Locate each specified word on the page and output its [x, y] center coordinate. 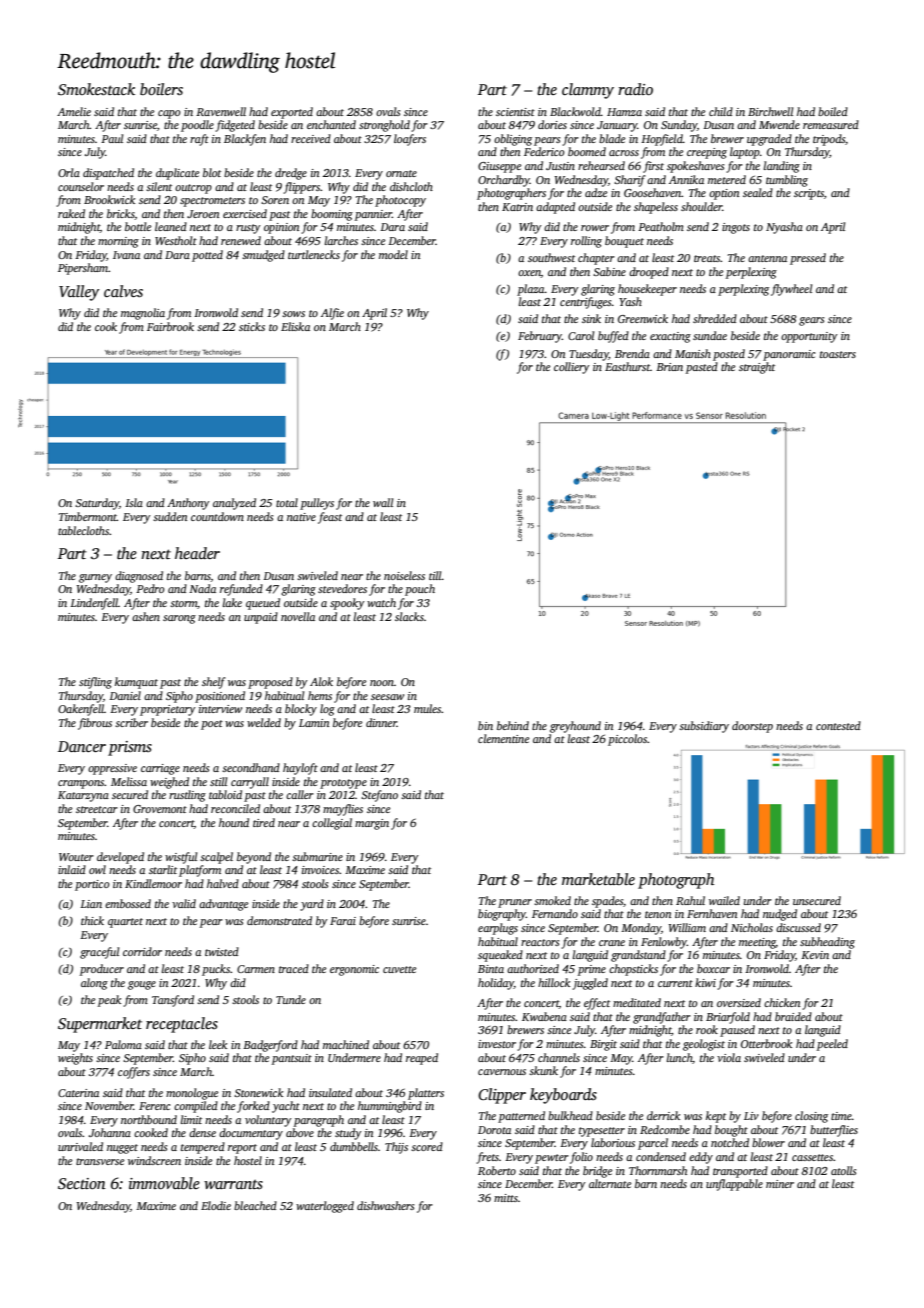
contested [838, 725]
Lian [91, 904]
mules [428, 708]
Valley [79, 293]
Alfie [332, 314]
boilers [161, 89]
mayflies [343, 810]
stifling [95, 683]
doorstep [752, 727]
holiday [496, 984]
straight [757, 368]
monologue [192, 1094]
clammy [588, 91]
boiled [833, 111]
